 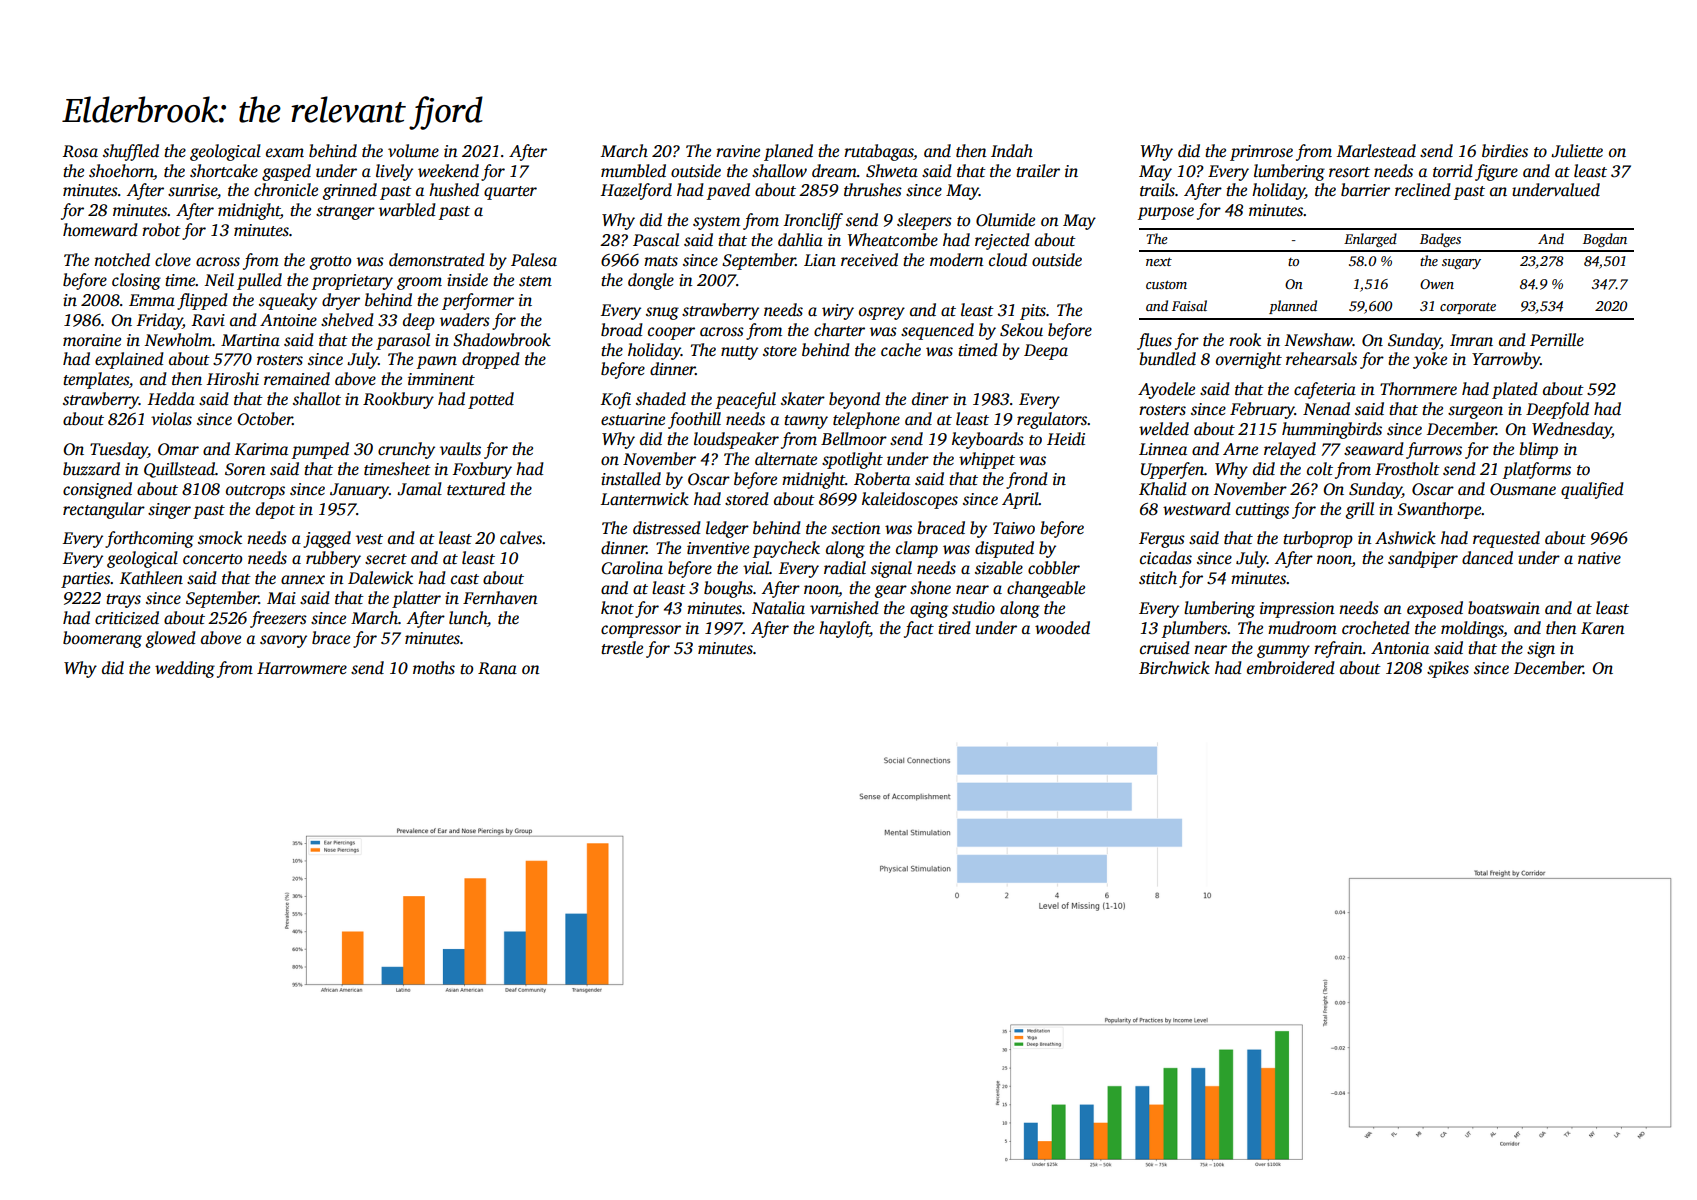 What do you see at coordinates (285, 153) in the document?
I see `exam` at bounding box center [285, 153].
